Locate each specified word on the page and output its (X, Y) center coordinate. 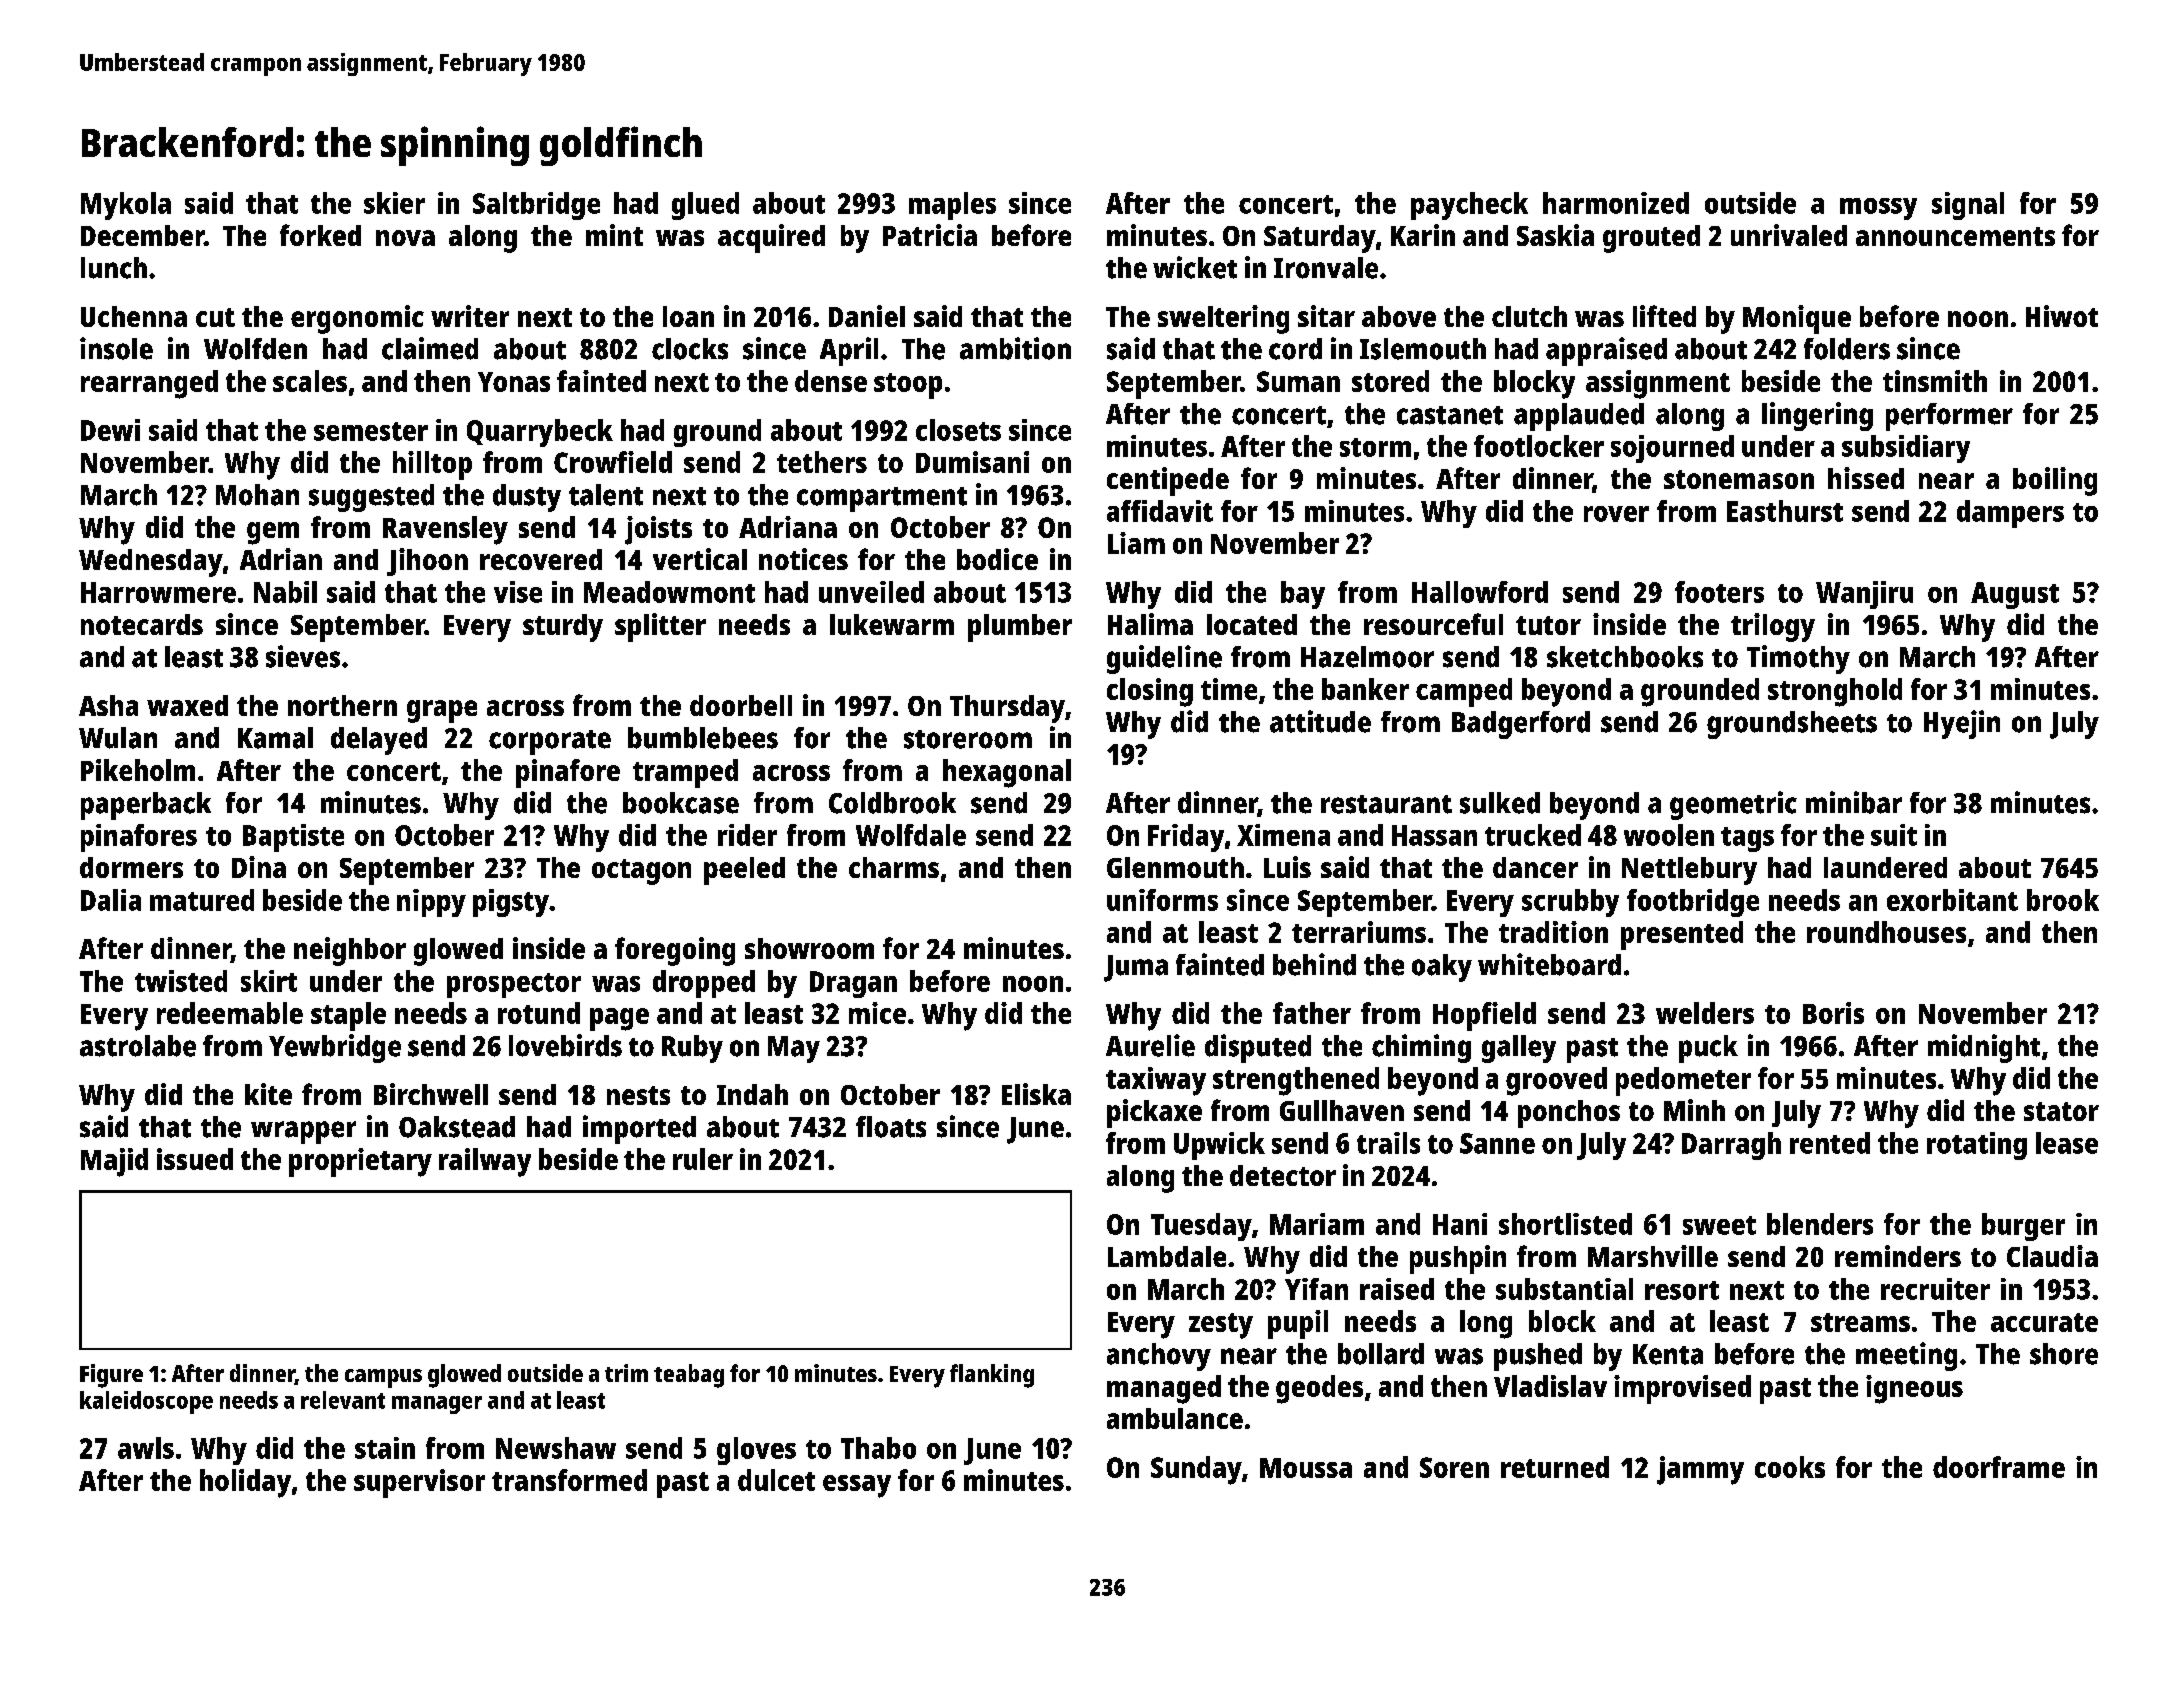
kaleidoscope (146, 1402)
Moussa (1306, 1468)
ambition (1015, 348)
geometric (1733, 805)
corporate (550, 742)
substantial (1564, 1289)
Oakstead (457, 1127)
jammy (1700, 1470)
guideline (1164, 659)
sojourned (1672, 449)
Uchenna (134, 316)
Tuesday (1201, 1227)
